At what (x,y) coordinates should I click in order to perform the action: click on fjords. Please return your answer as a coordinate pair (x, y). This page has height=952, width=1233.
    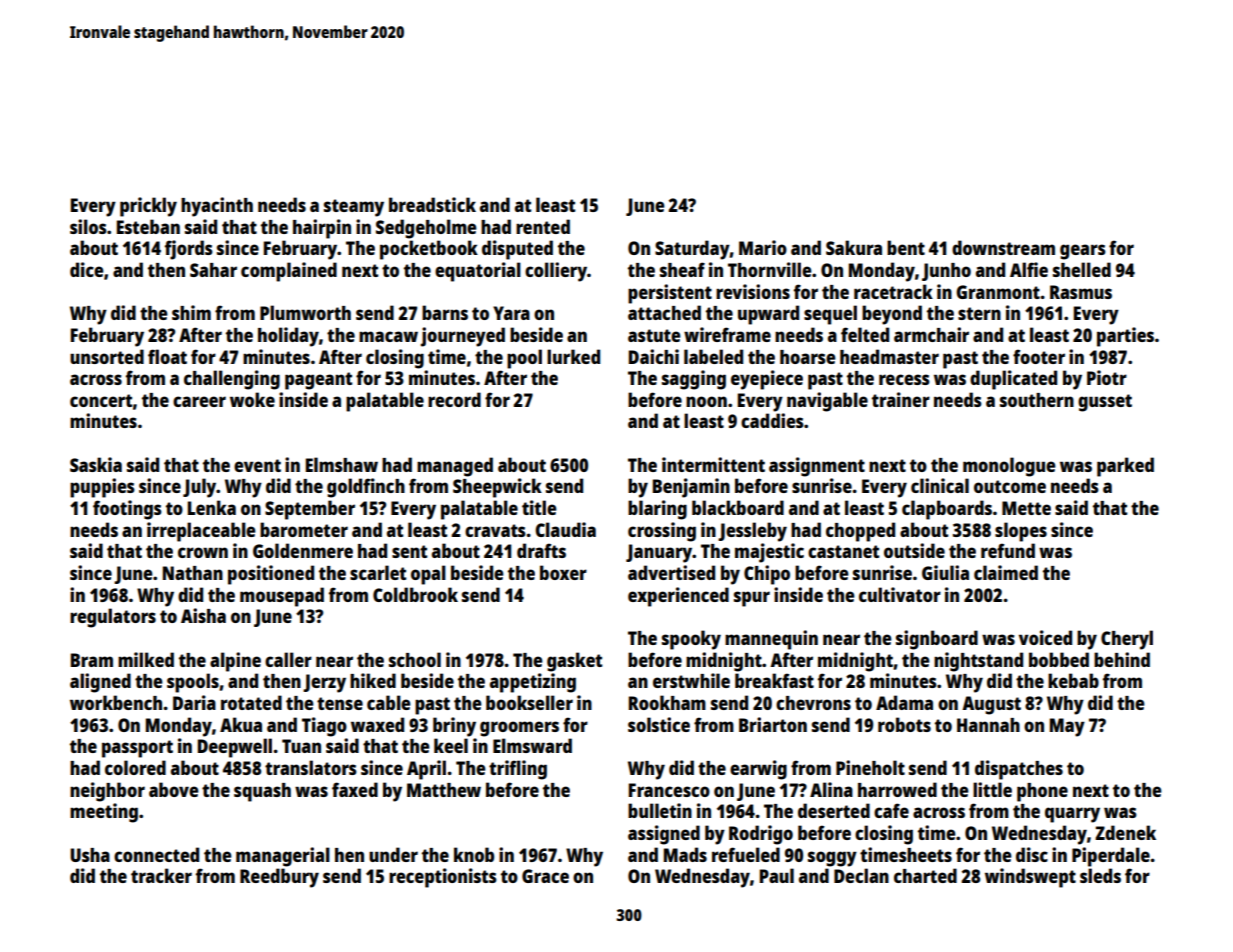
    Looking at the image, I should click on (189, 250).
